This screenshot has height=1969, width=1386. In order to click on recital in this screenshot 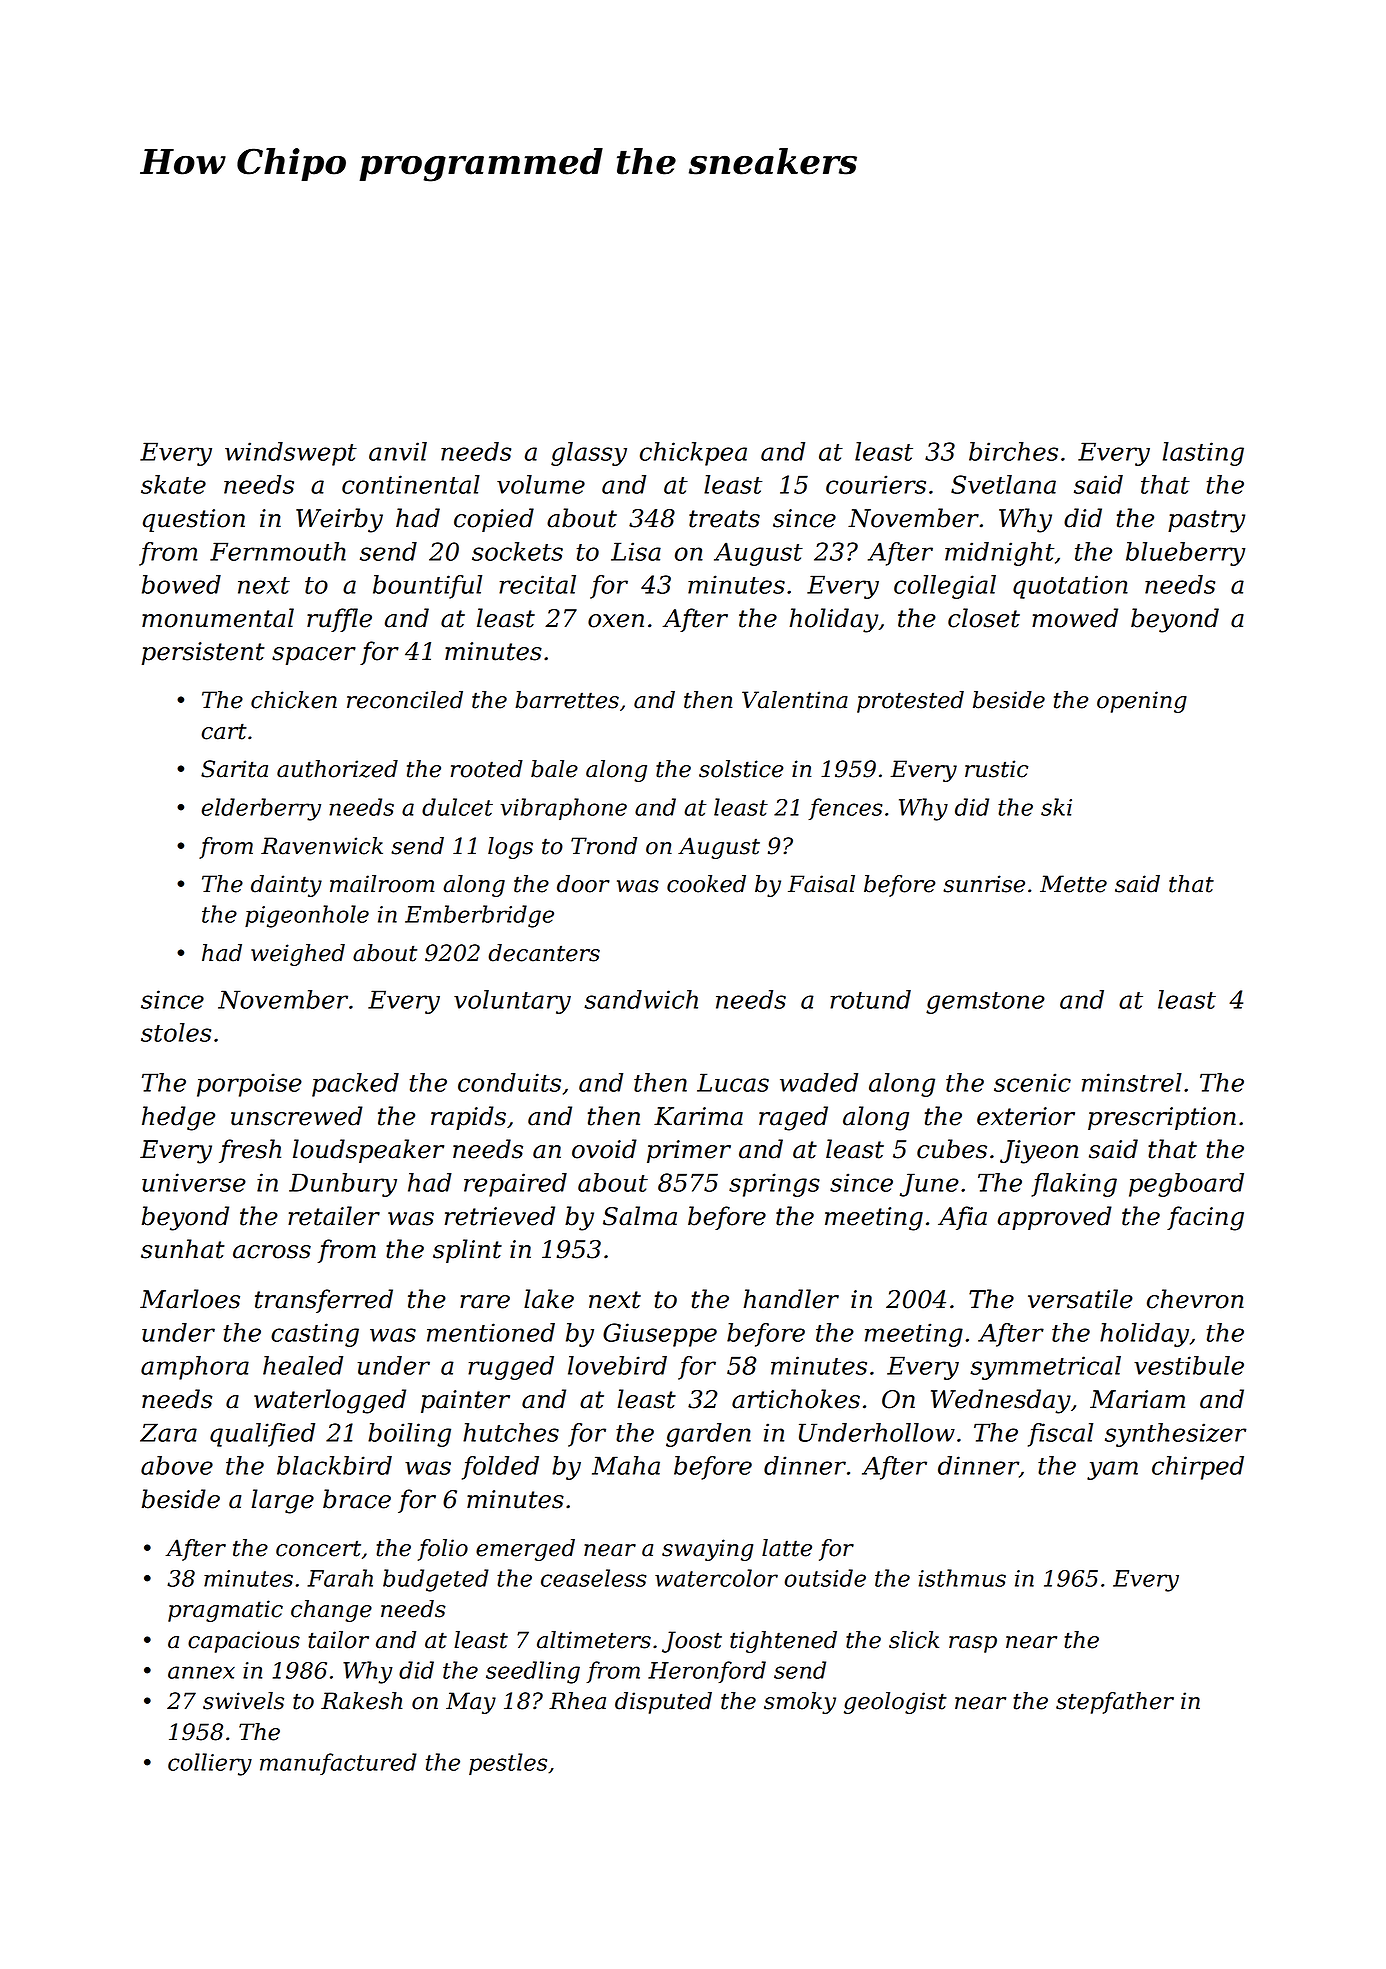, I will do `click(537, 584)`.
